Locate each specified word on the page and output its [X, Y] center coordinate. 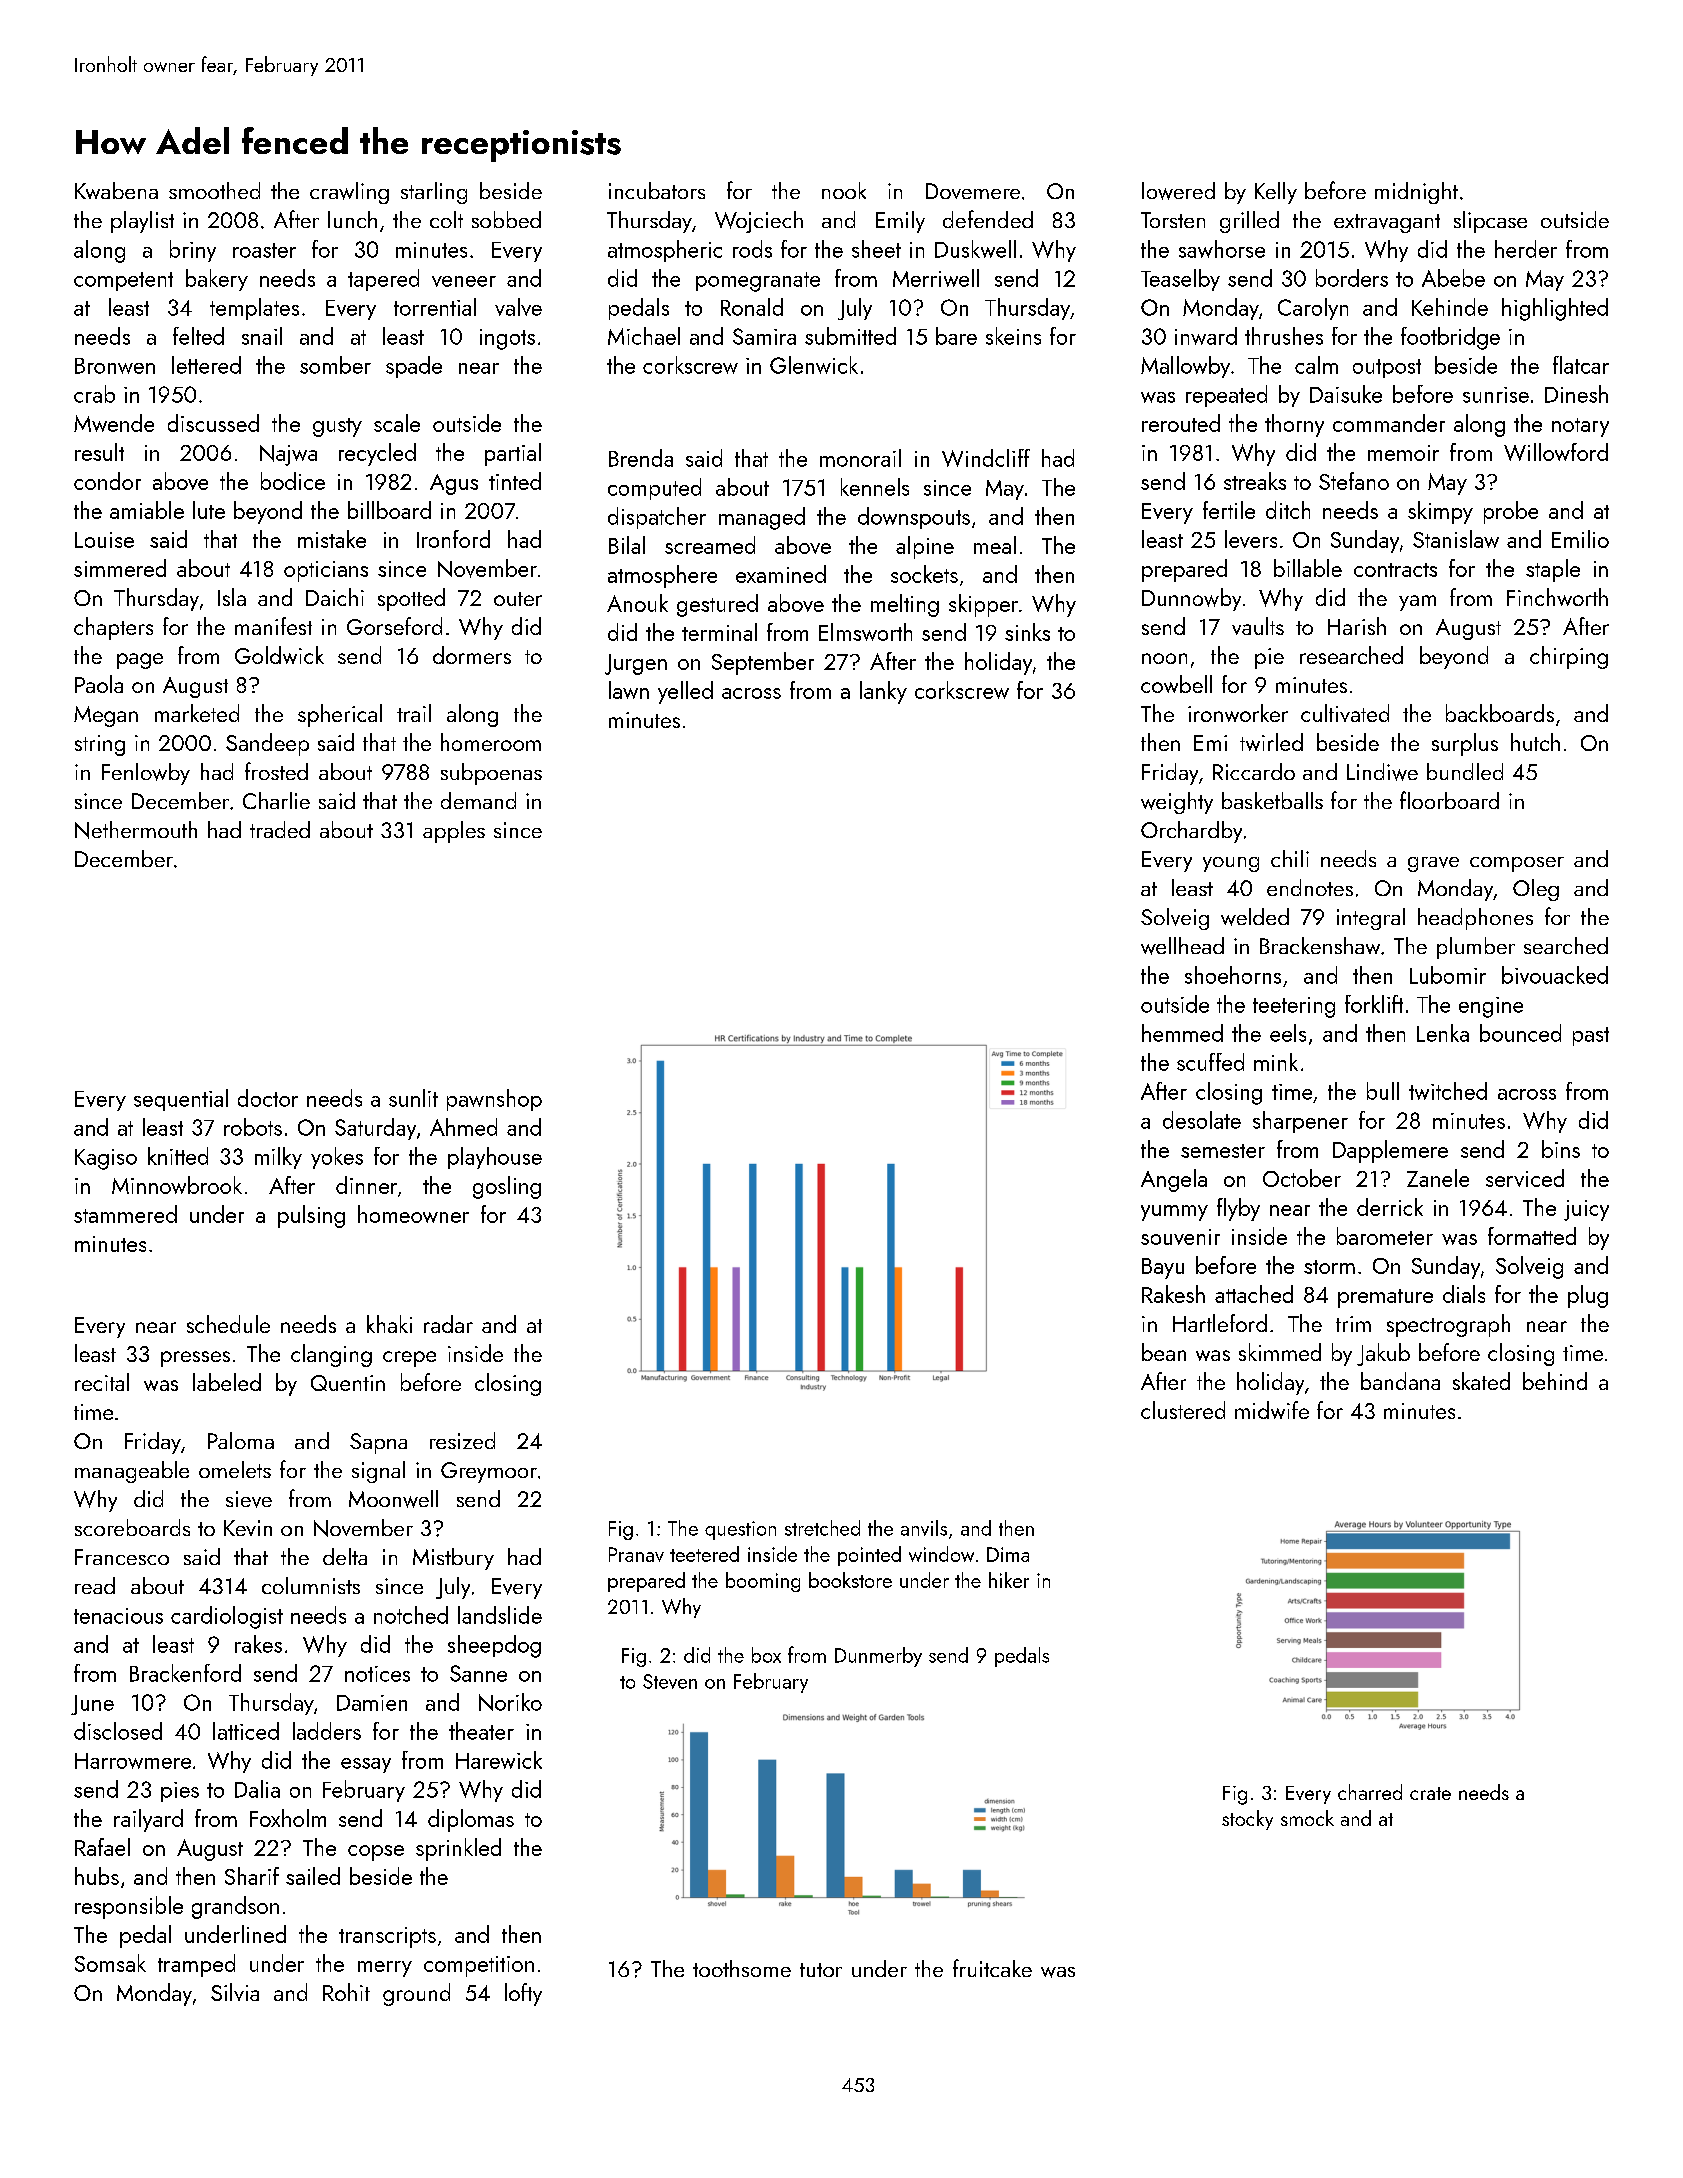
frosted [276, 771]
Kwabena [116, 190]
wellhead [1182, 946]
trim [1353, 1324]
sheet [876, 249]
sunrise [1496, 395]
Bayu [1163, 1268]
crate [1430, 1793]
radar [448, 1324]
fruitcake [992, 1968]
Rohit [346, 1992]
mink [1276, 1062]
